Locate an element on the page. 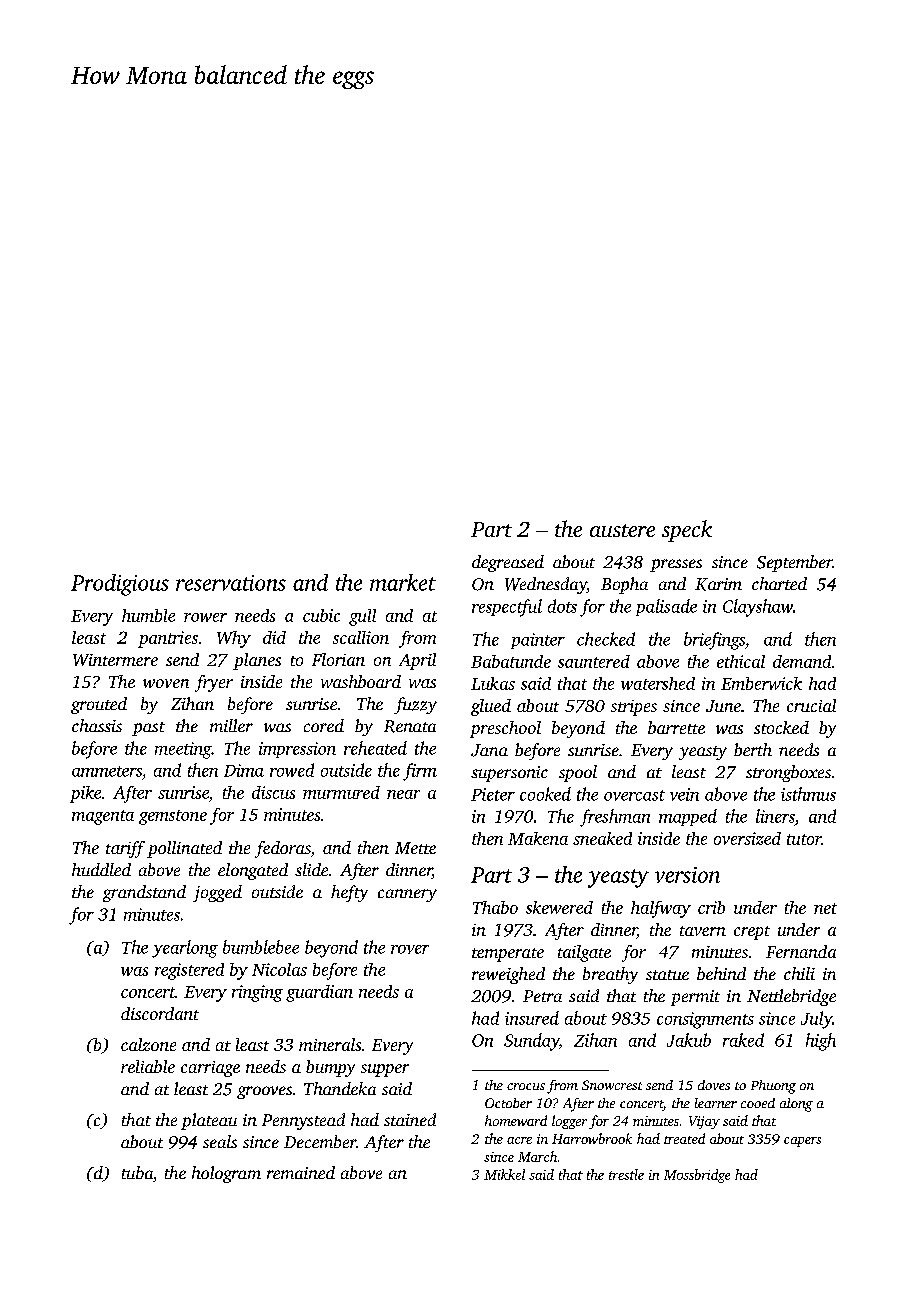  market is located at coordinates (403, 582).
